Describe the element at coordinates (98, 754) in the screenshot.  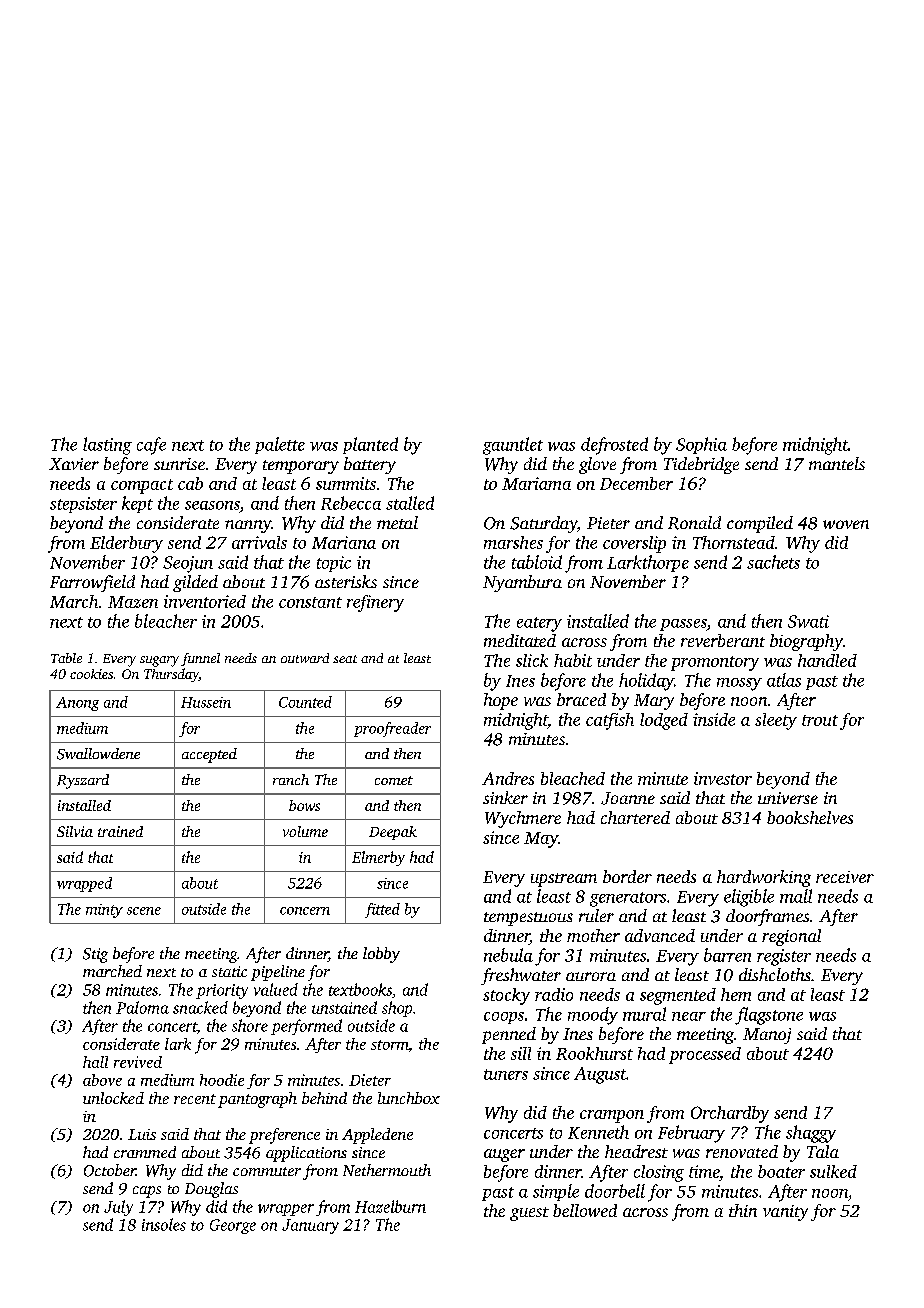
I see `Swallowdene` at that location.
